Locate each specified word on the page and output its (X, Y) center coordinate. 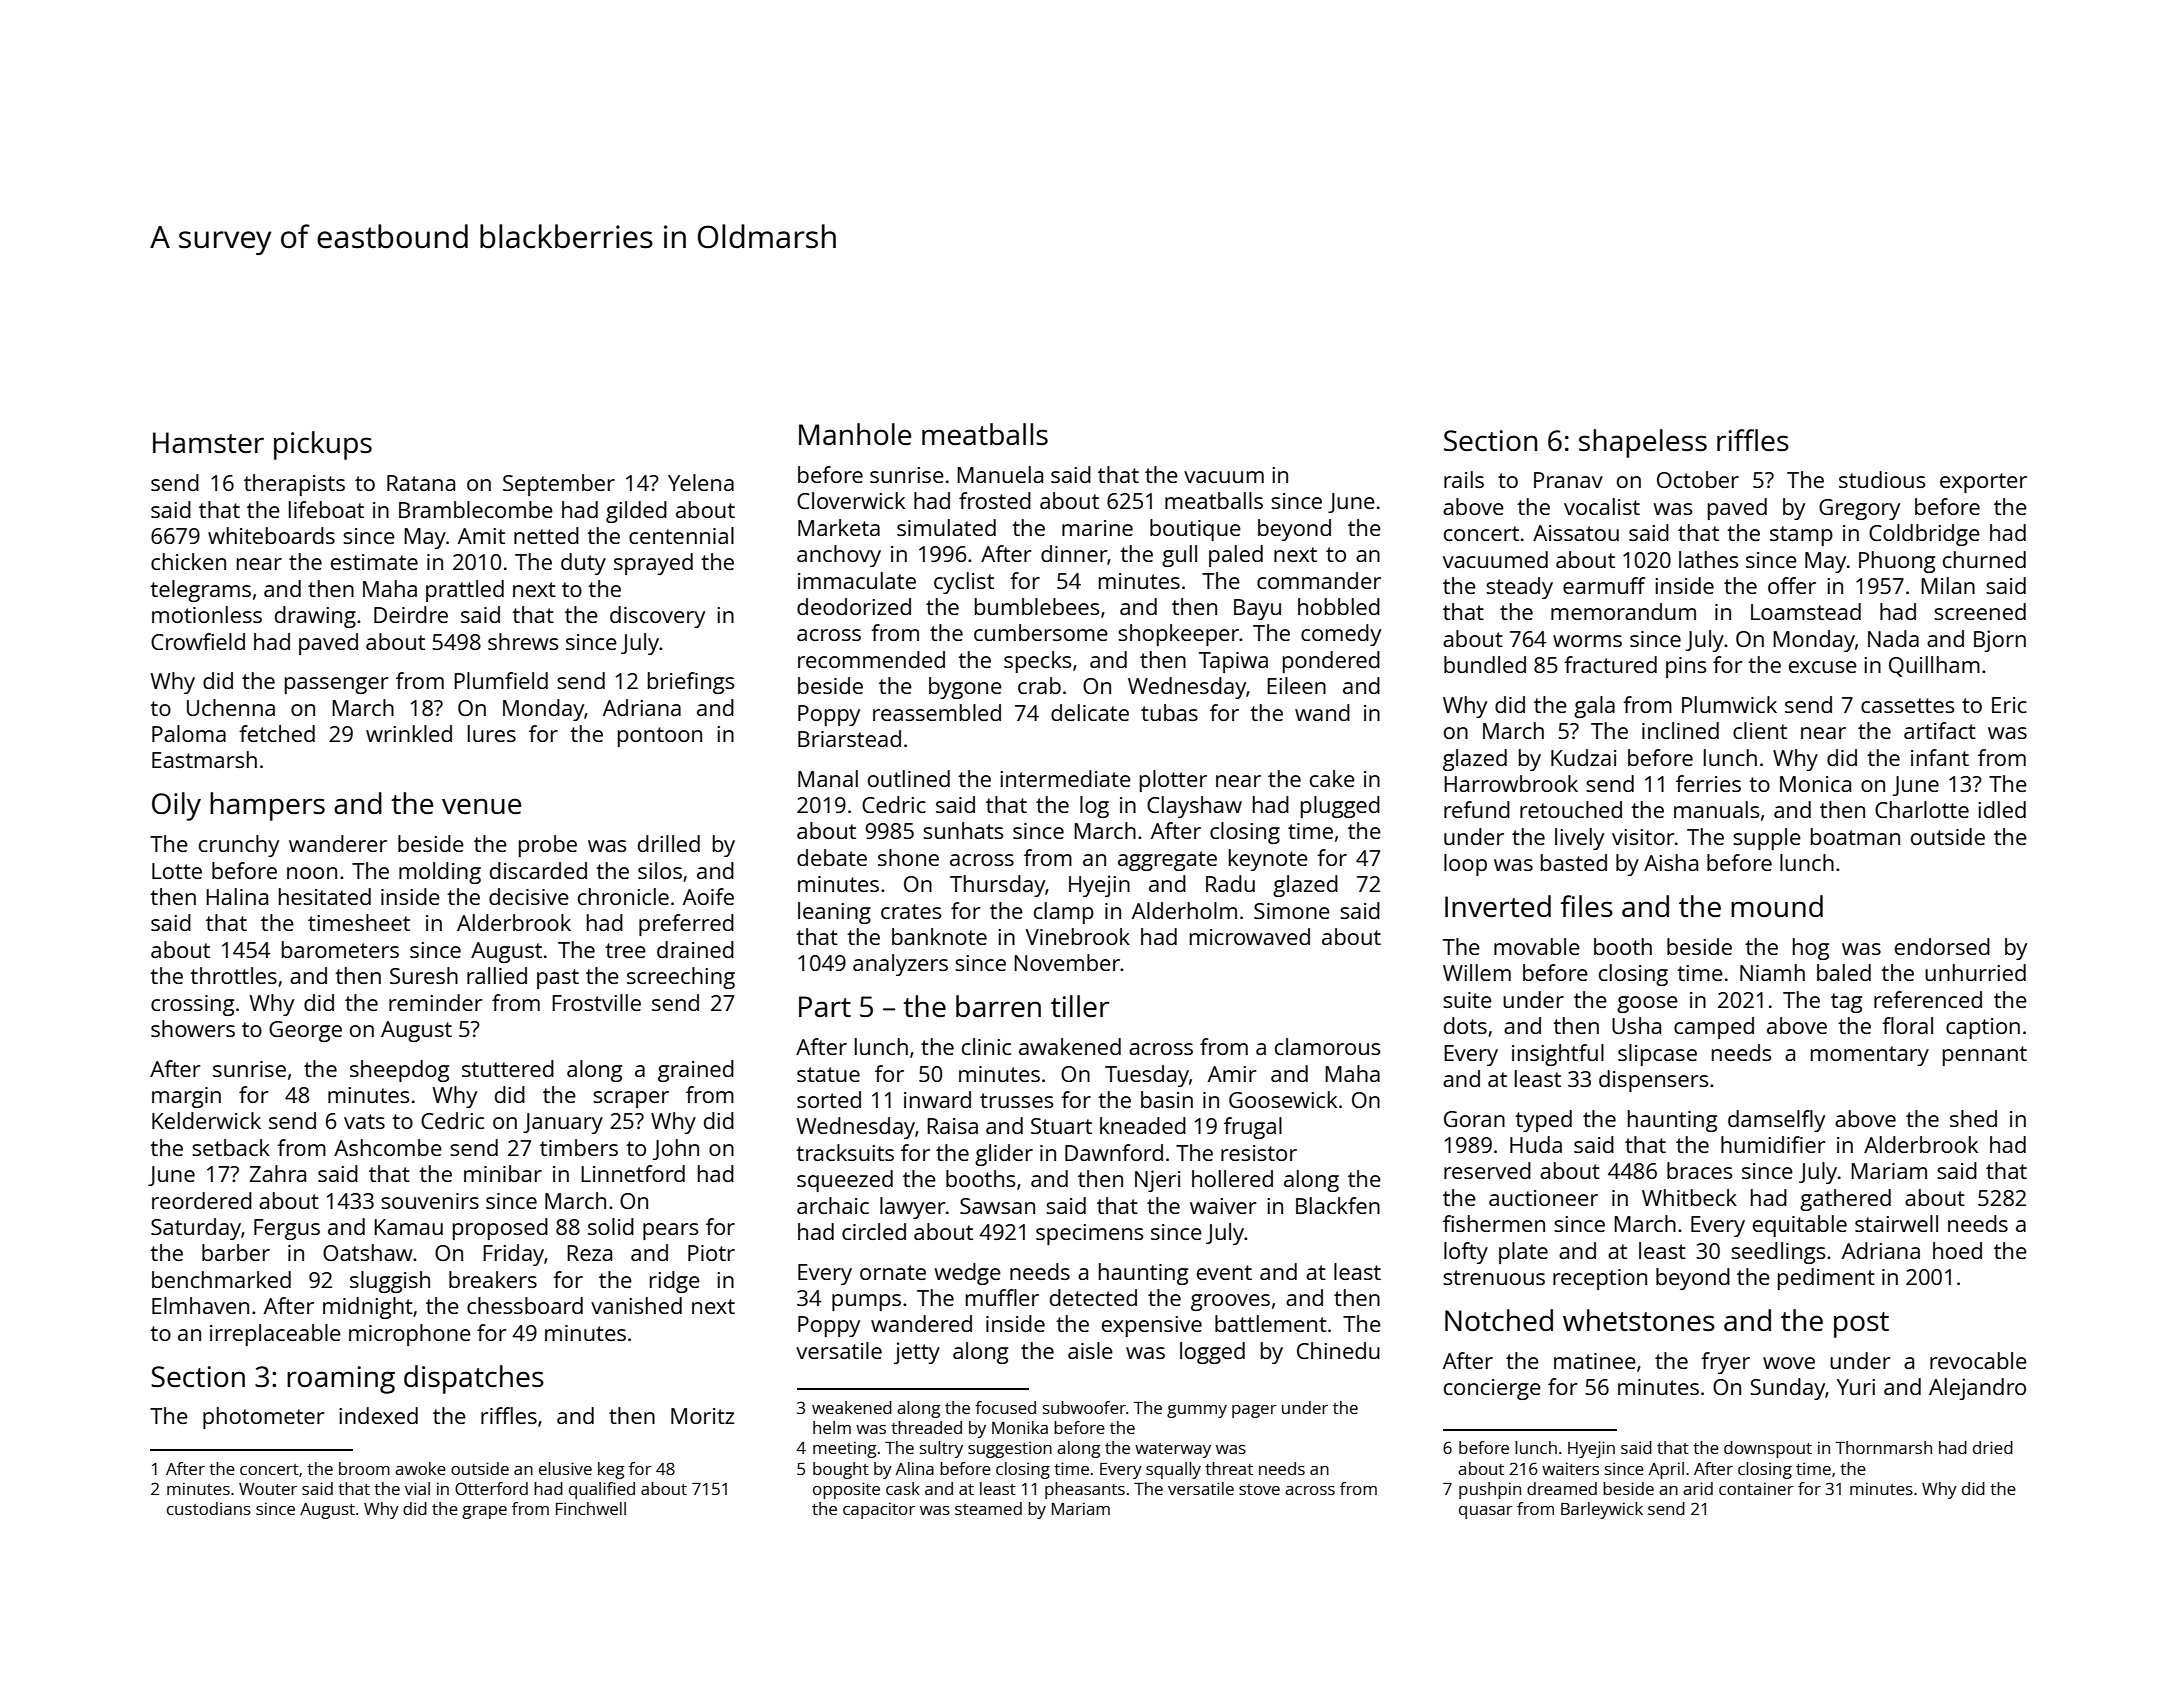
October (1698, 479)
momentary (1870, 1056)
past (558, 979)
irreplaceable (275, 1335)
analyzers (900, 965)
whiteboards (271, 535)
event (1224, 1272)
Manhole (855, 434)
